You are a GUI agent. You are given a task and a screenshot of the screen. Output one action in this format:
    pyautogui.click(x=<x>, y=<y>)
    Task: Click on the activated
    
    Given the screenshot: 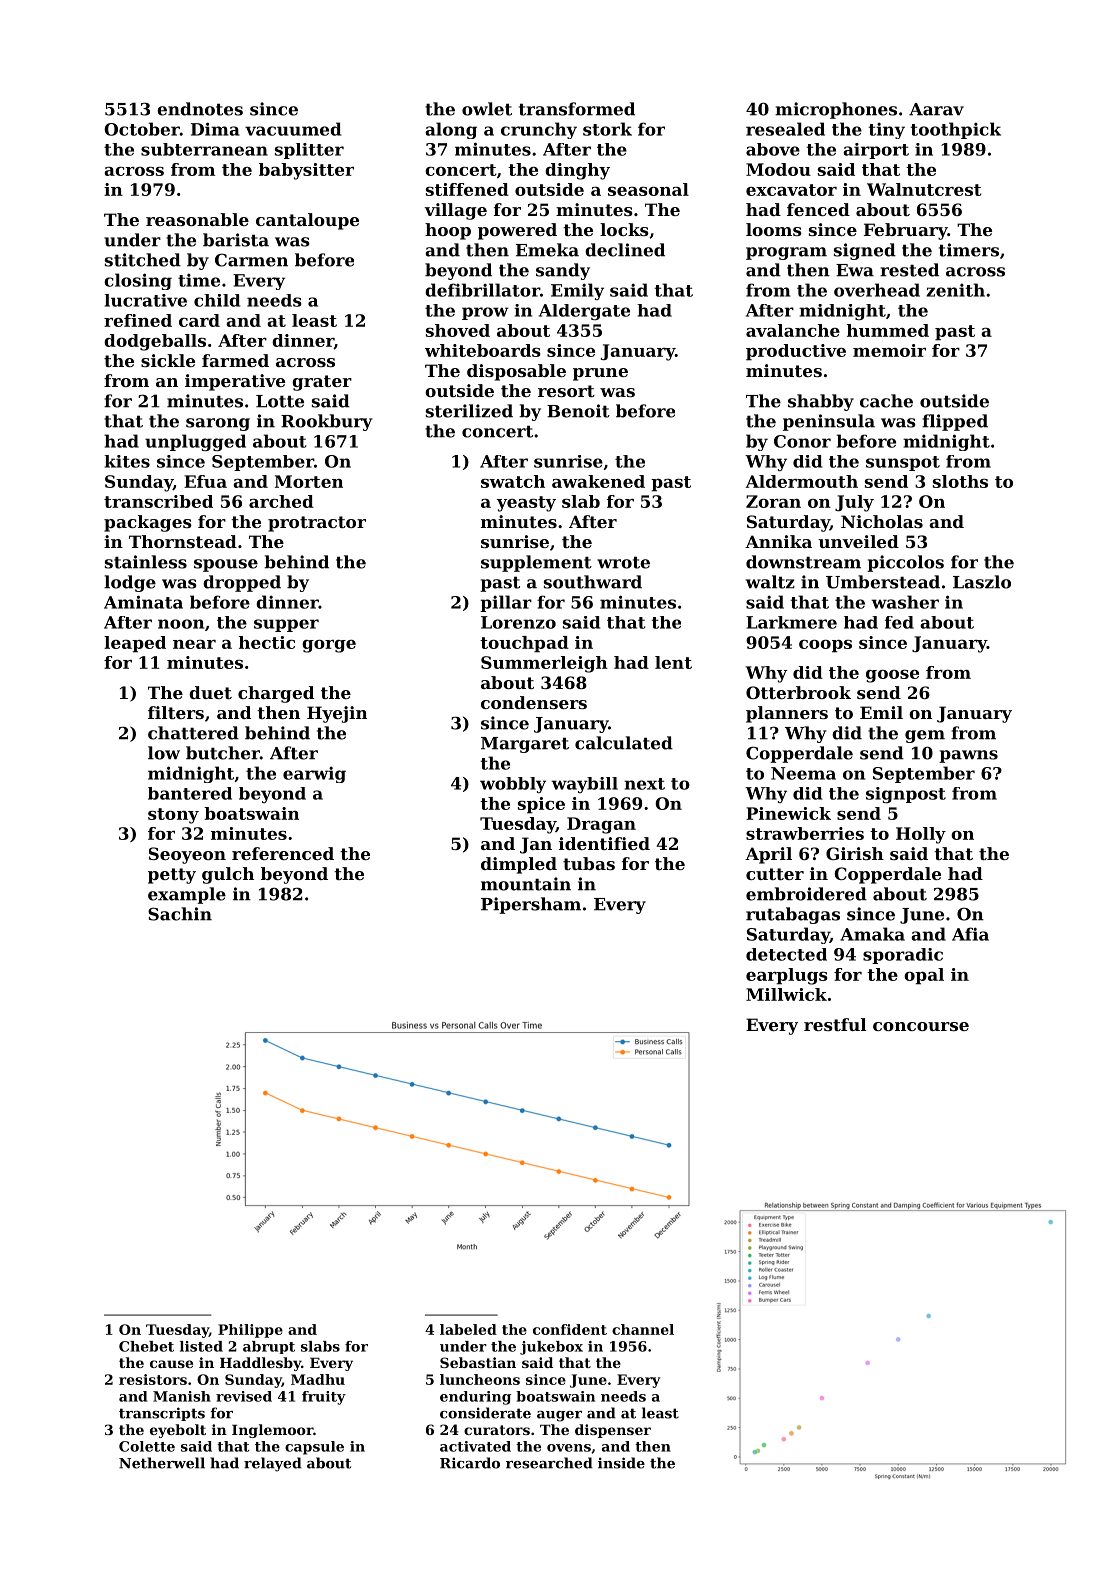 What is the action you would take?
    pyautogui.click(x=475, y=1446)
